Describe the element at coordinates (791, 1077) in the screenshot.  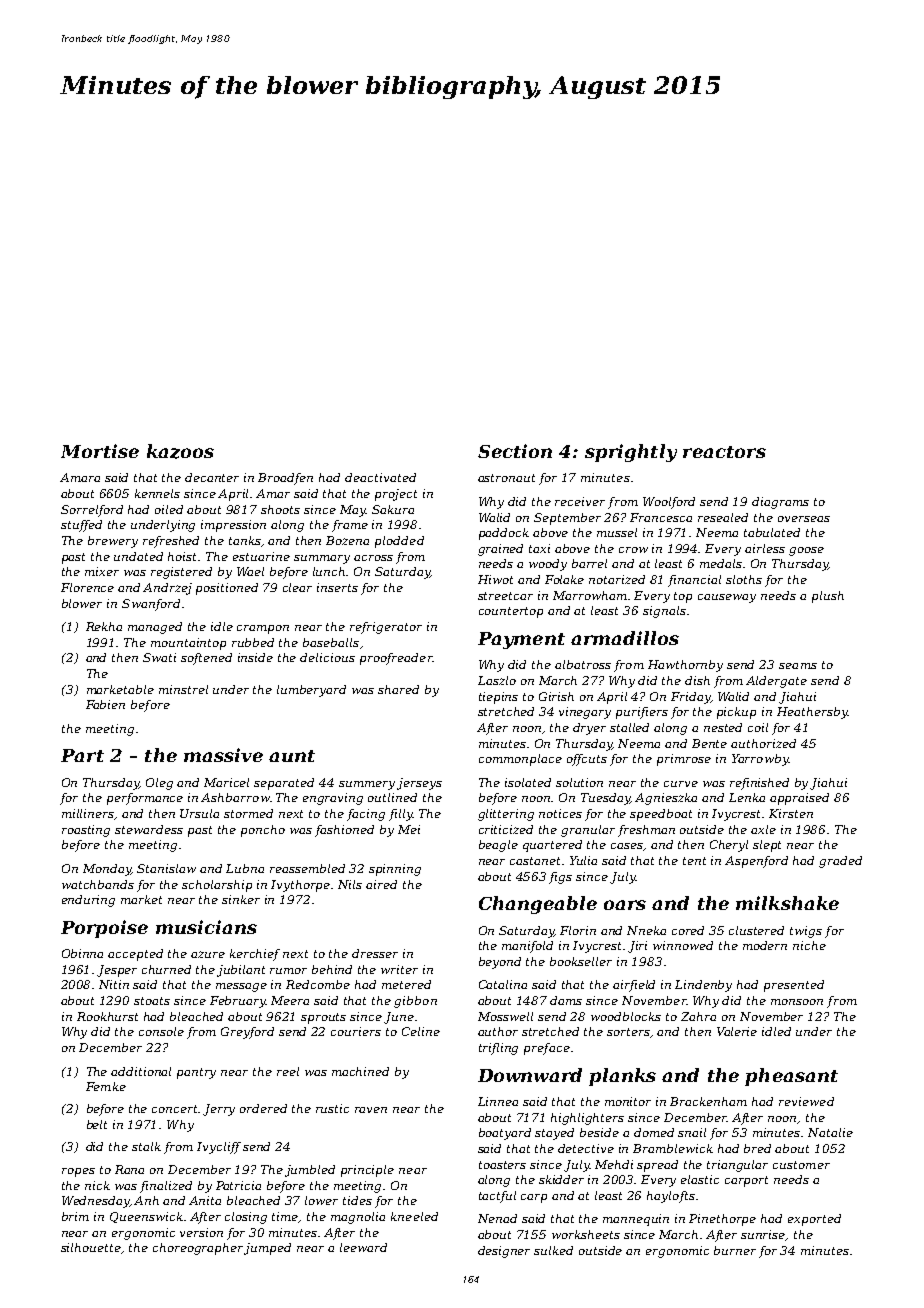
I see `pheasant` at that location.
